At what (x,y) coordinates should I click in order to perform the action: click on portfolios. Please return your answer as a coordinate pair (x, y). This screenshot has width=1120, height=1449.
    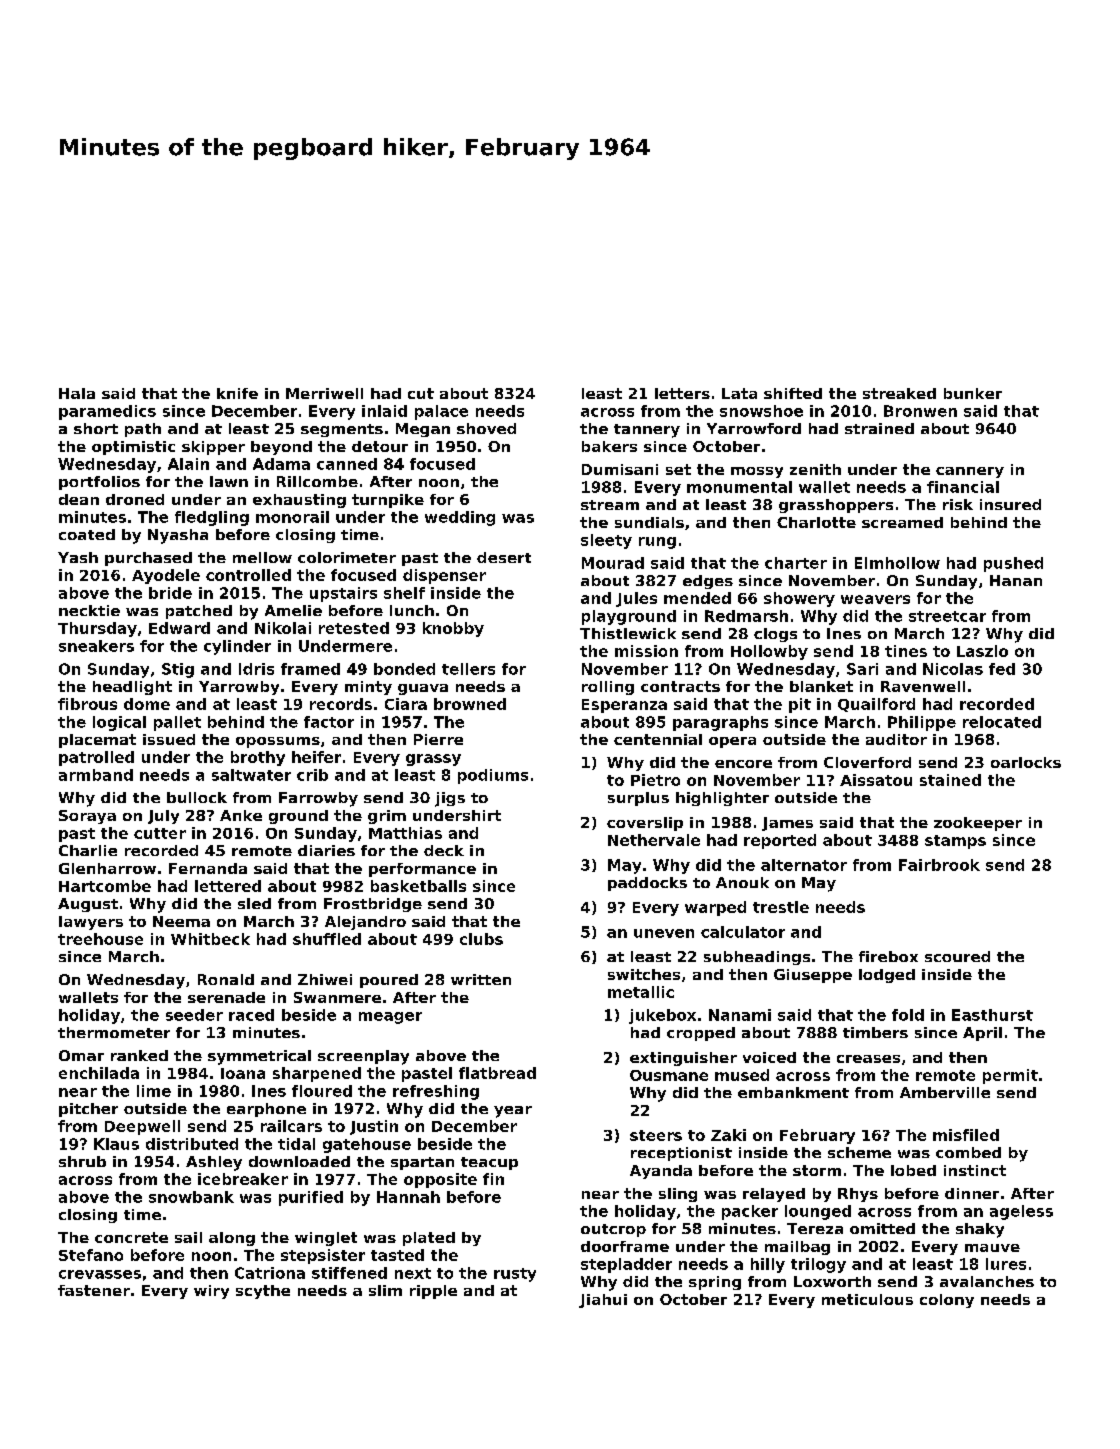
    Looking at the image, I should click on (99, 483).
